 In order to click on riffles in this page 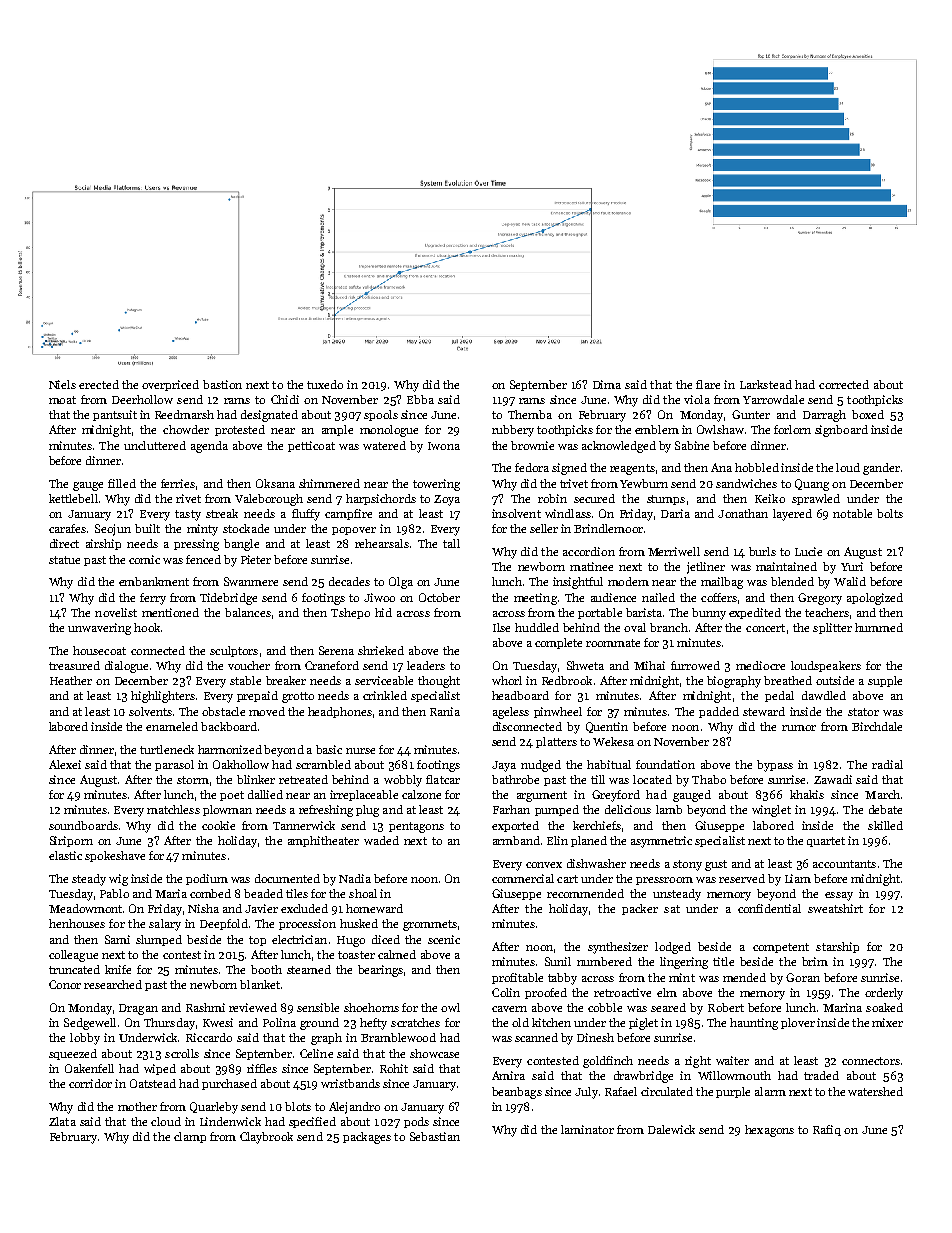, I will do `click(262, 1068)`.
